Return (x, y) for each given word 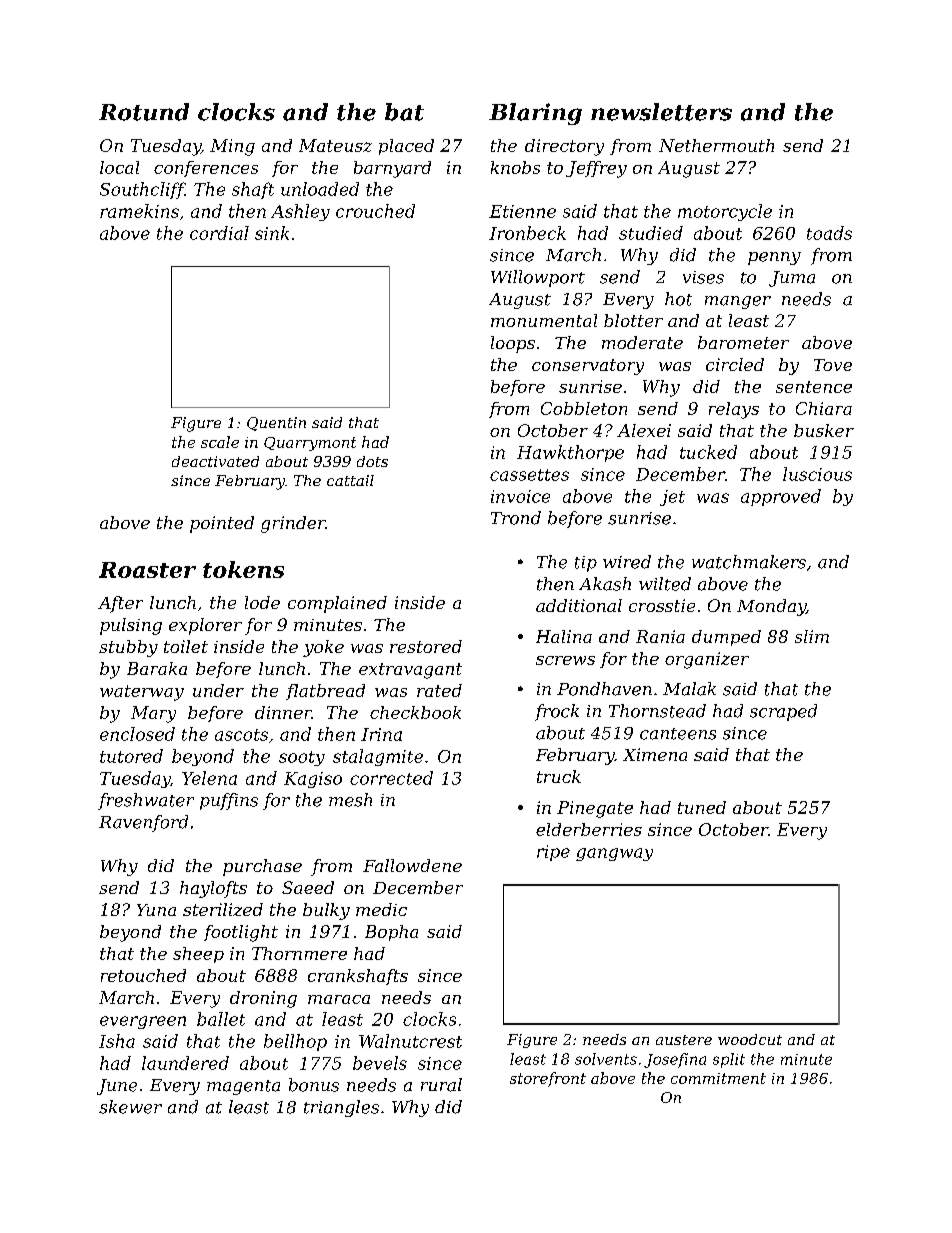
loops (513, 344)
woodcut (750, 1039)
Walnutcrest (410, 1041)
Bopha (391, 933)
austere (684, 1040)
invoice (520, 496)
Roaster (147, 570)
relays (734, 410)
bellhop (295, 1042)
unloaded (320, 189)
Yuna (156, 910)
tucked (708, 452)
